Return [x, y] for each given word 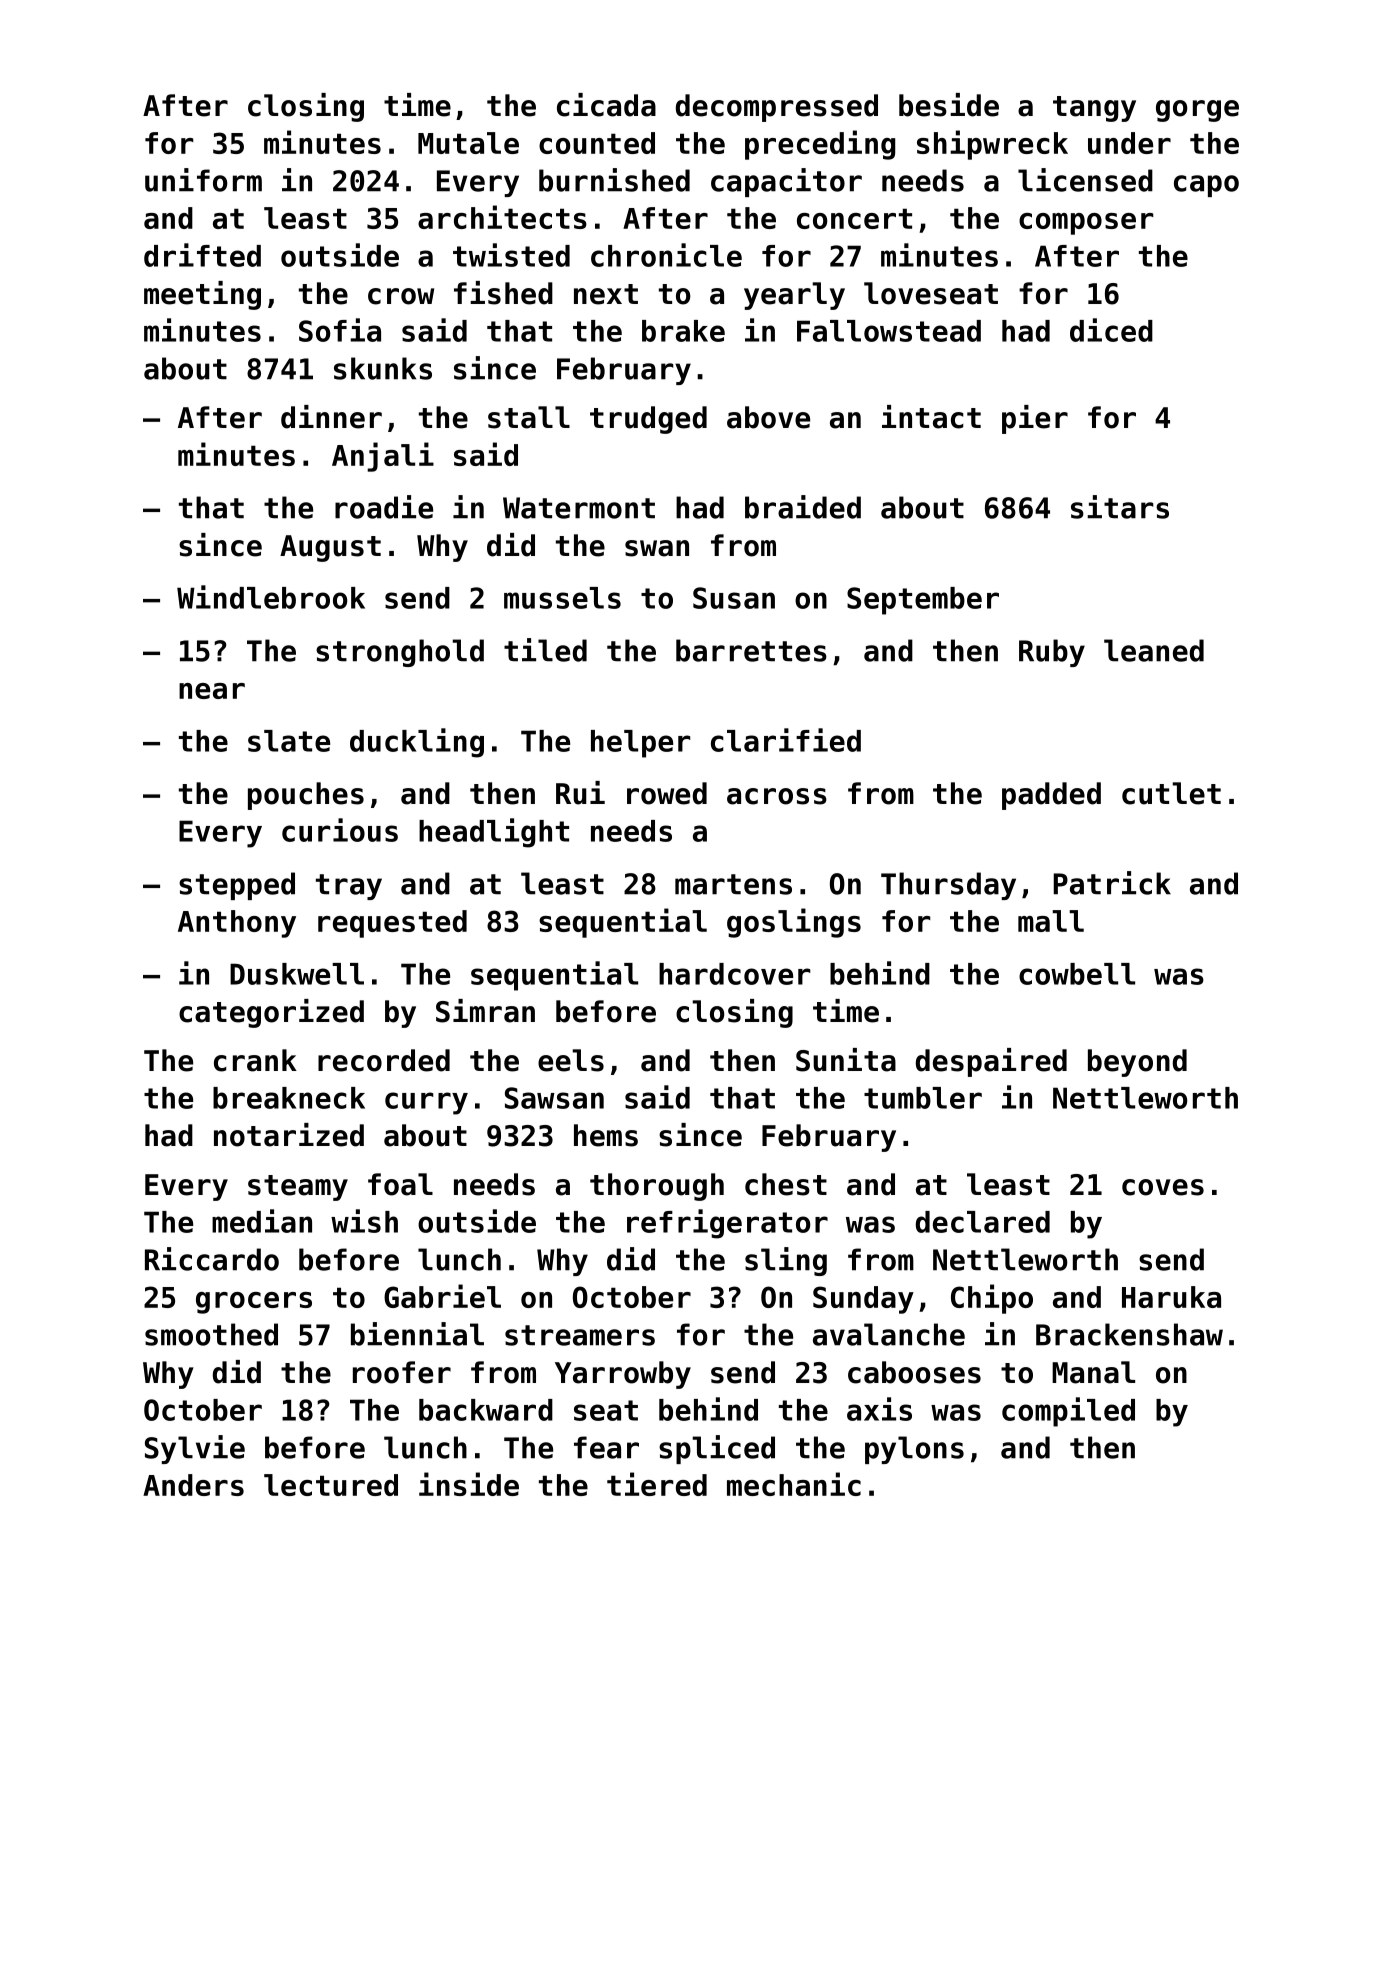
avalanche [889, 1334]
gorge [1197, 111]
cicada [606, 105]
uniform [203, 180]
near [212, 691]
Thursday [948, 886]
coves [1163, 1187]
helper [641, 744]
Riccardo [212, 1259]
